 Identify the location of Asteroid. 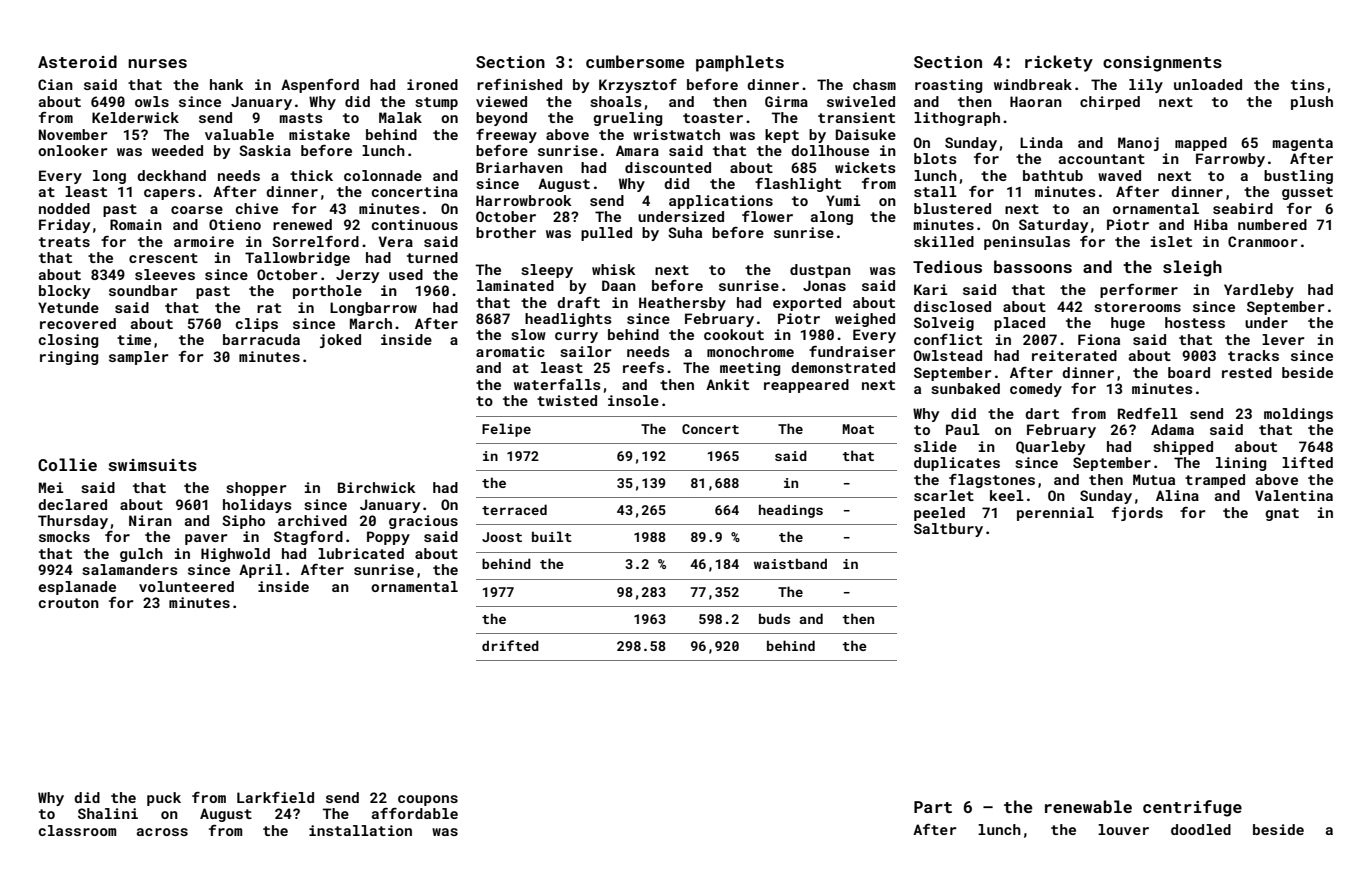
(77, 61).
